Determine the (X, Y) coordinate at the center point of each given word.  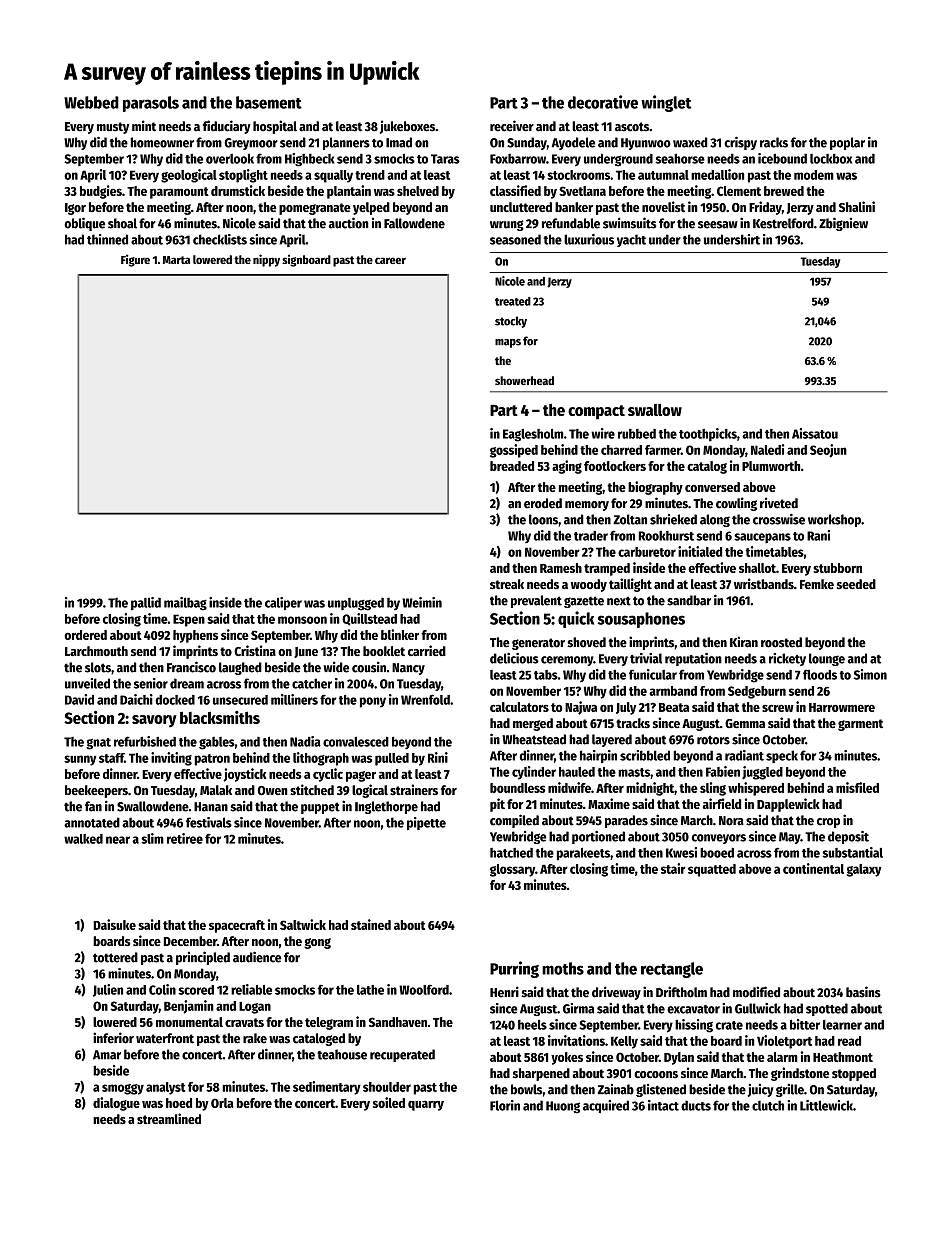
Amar (107, 1055)
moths (563, 968)
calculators (519, 707)
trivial (646, 658)
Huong (563, 1107)
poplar (847, 143)
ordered (85, 635)
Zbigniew (843, 224)
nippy (266, 260)
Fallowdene (414, 223)
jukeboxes (407, 127)
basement (269, 102)
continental (813, 868)
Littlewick (826, 1105)
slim (152, 838)
